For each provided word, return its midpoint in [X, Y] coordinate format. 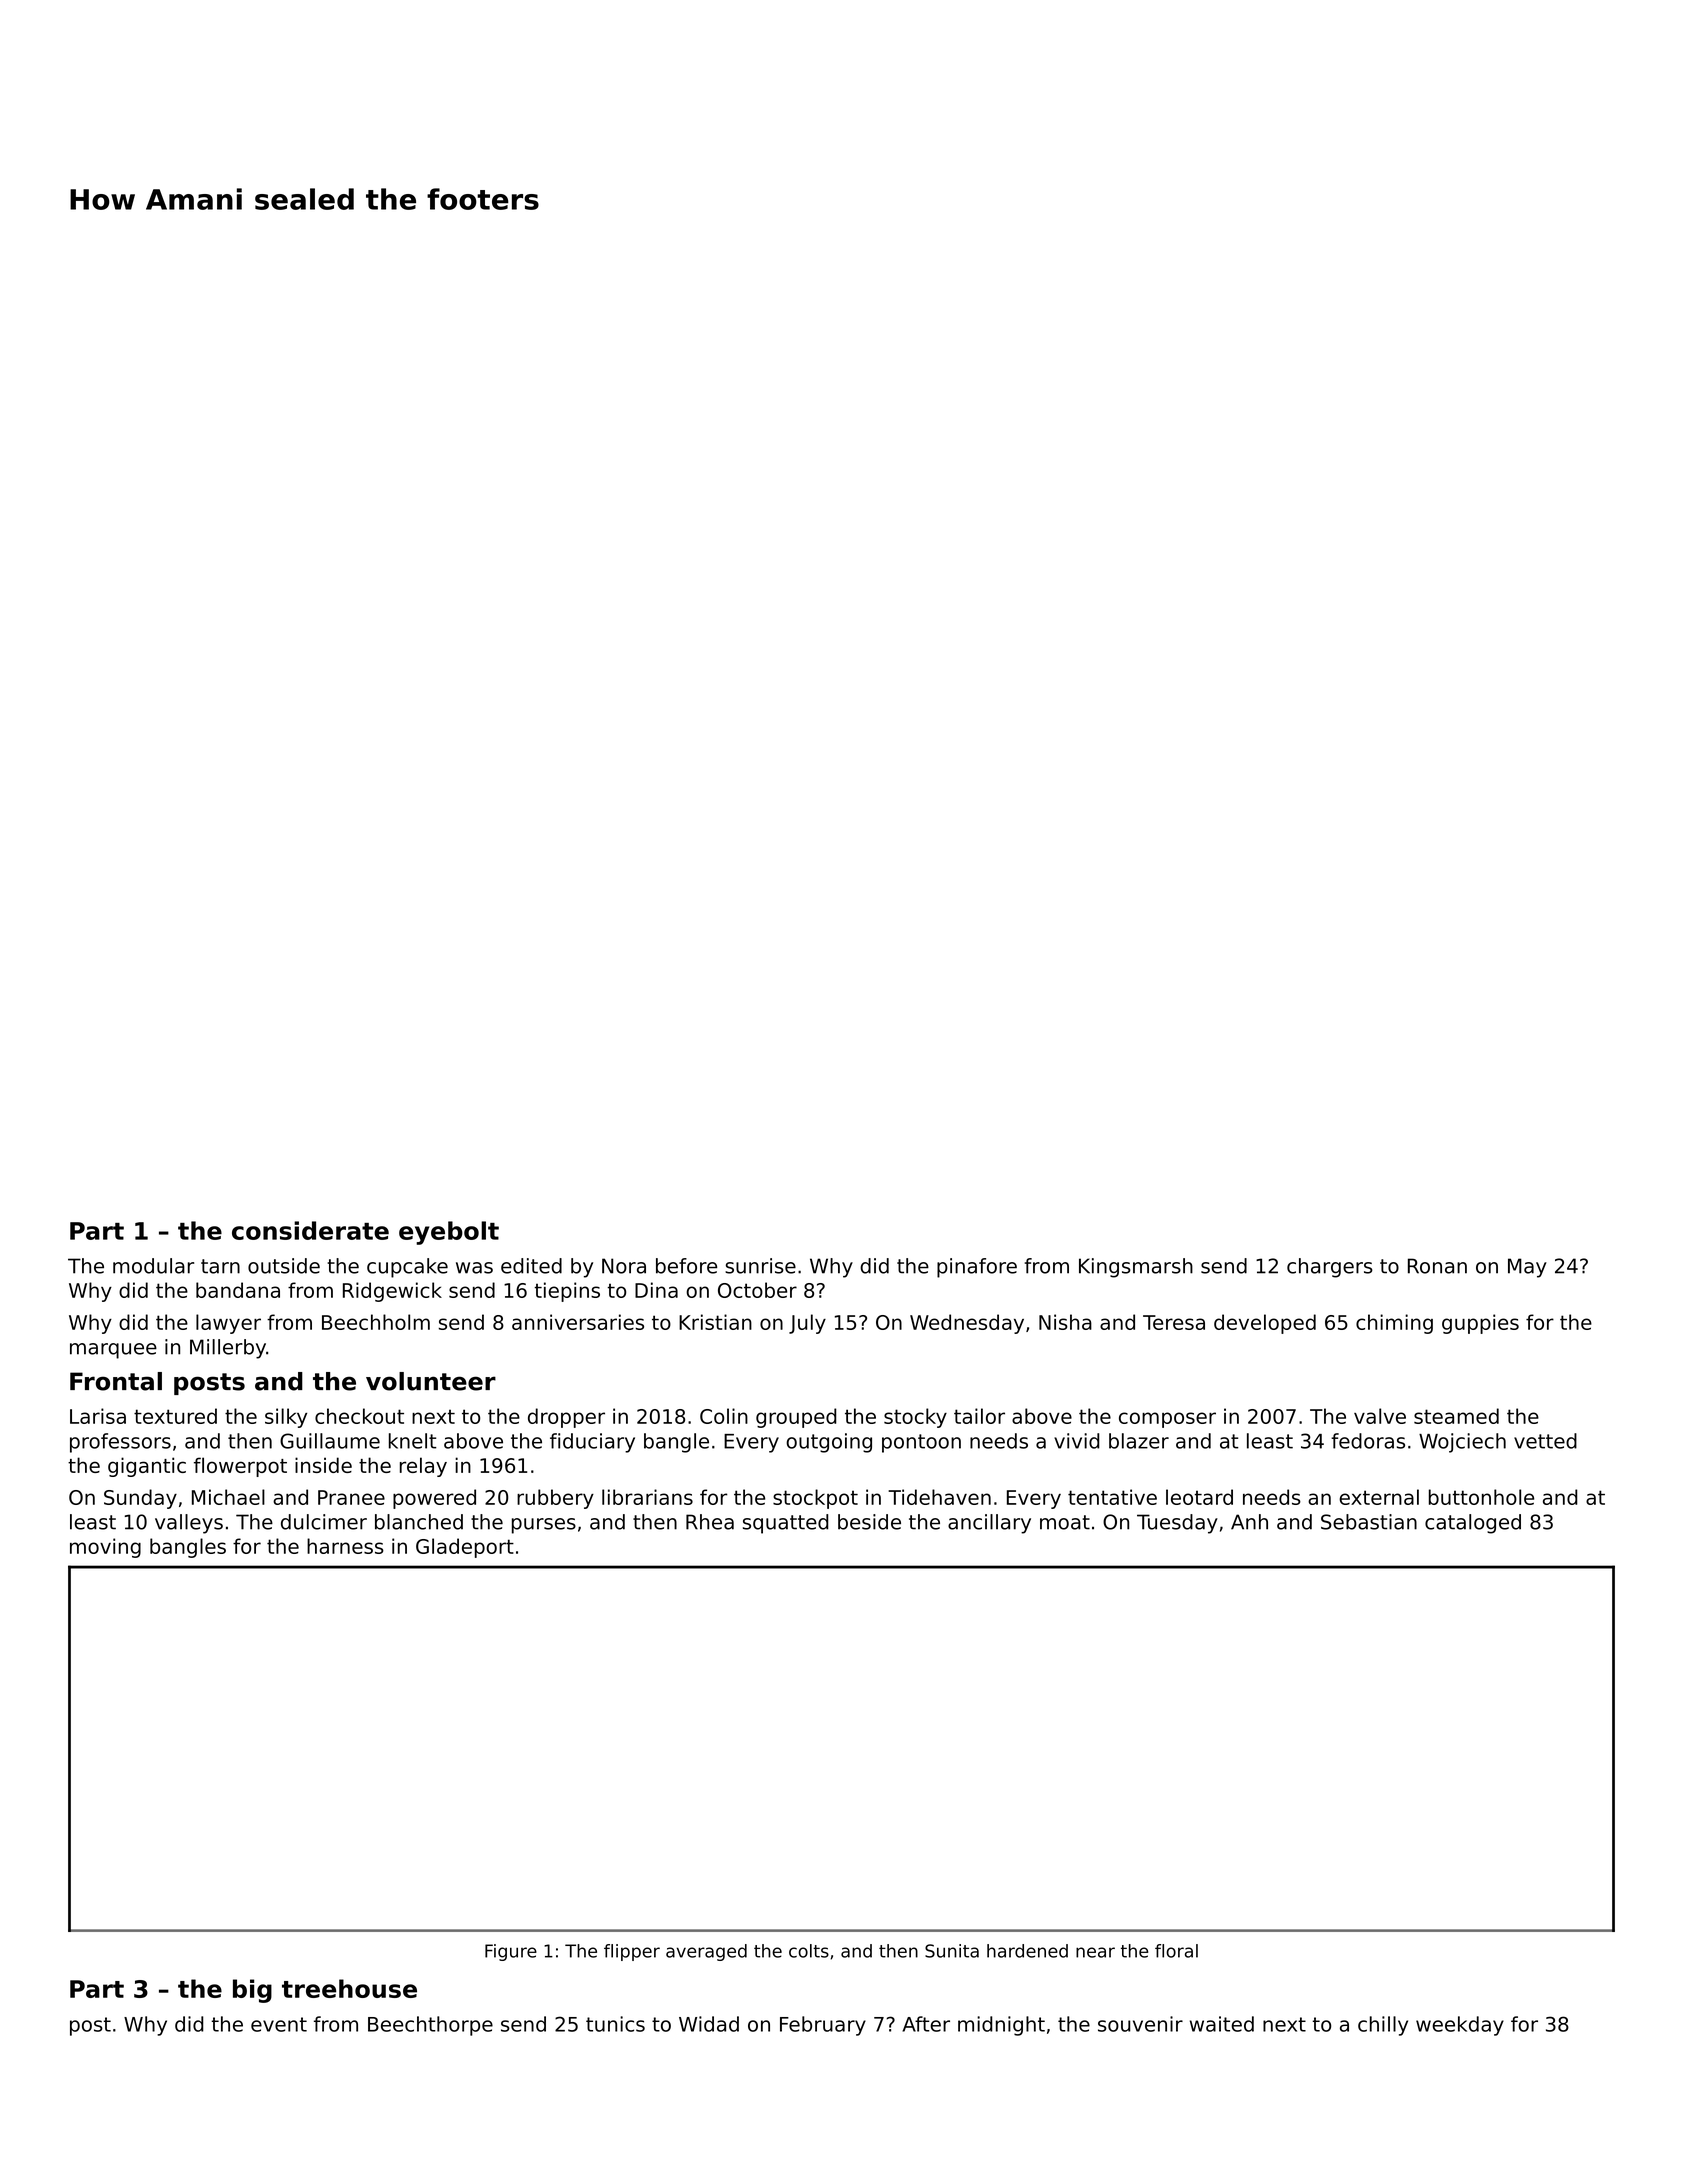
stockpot [815, 1499]
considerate [310, 1230]
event [279, 2024]
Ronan [1437, 1266]
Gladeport [465, 1548]
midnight [1001, 2026]
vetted [1545, 1441]
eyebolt [449, 1233]
